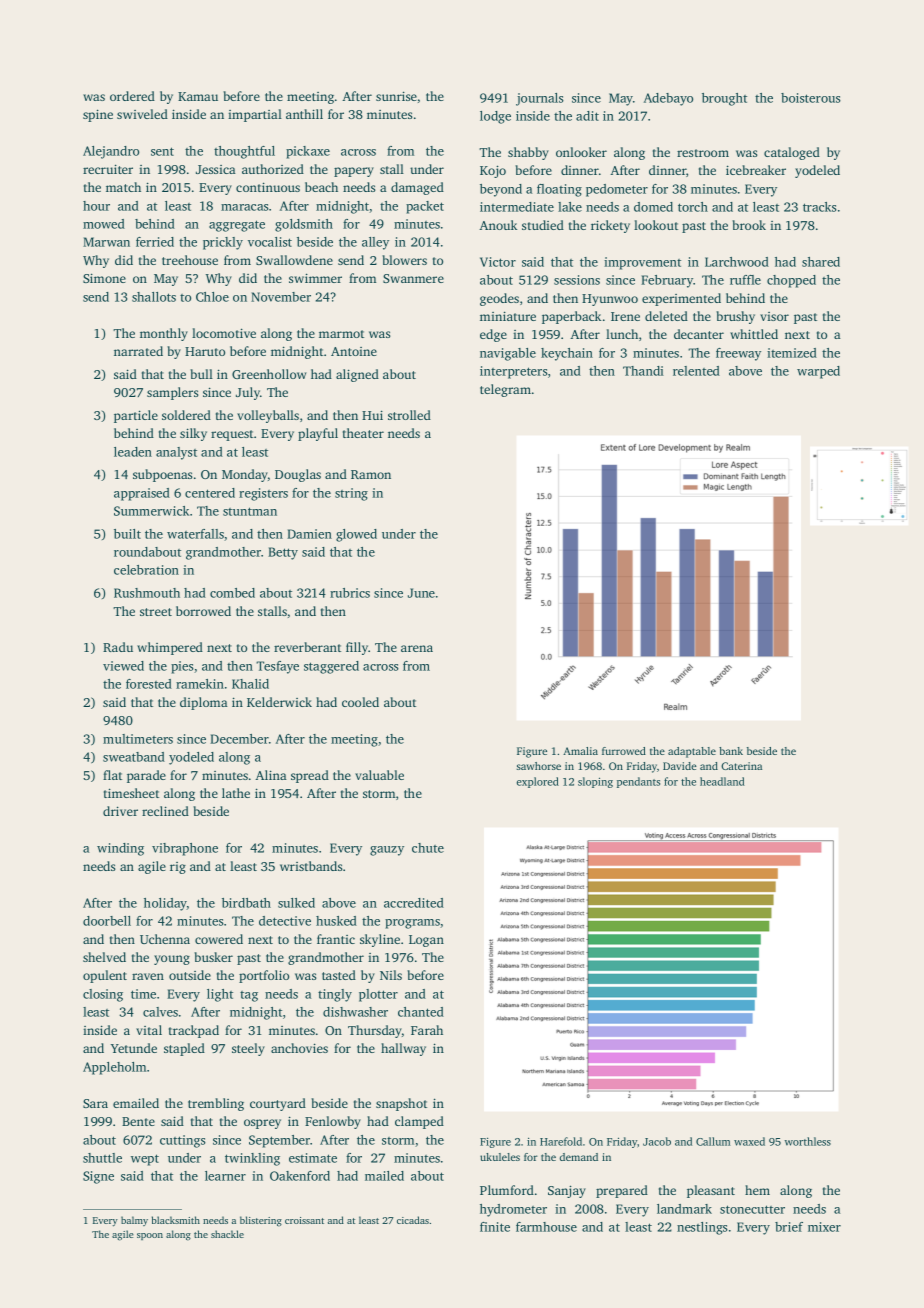  I want to click on headland, so click(722, 781).
